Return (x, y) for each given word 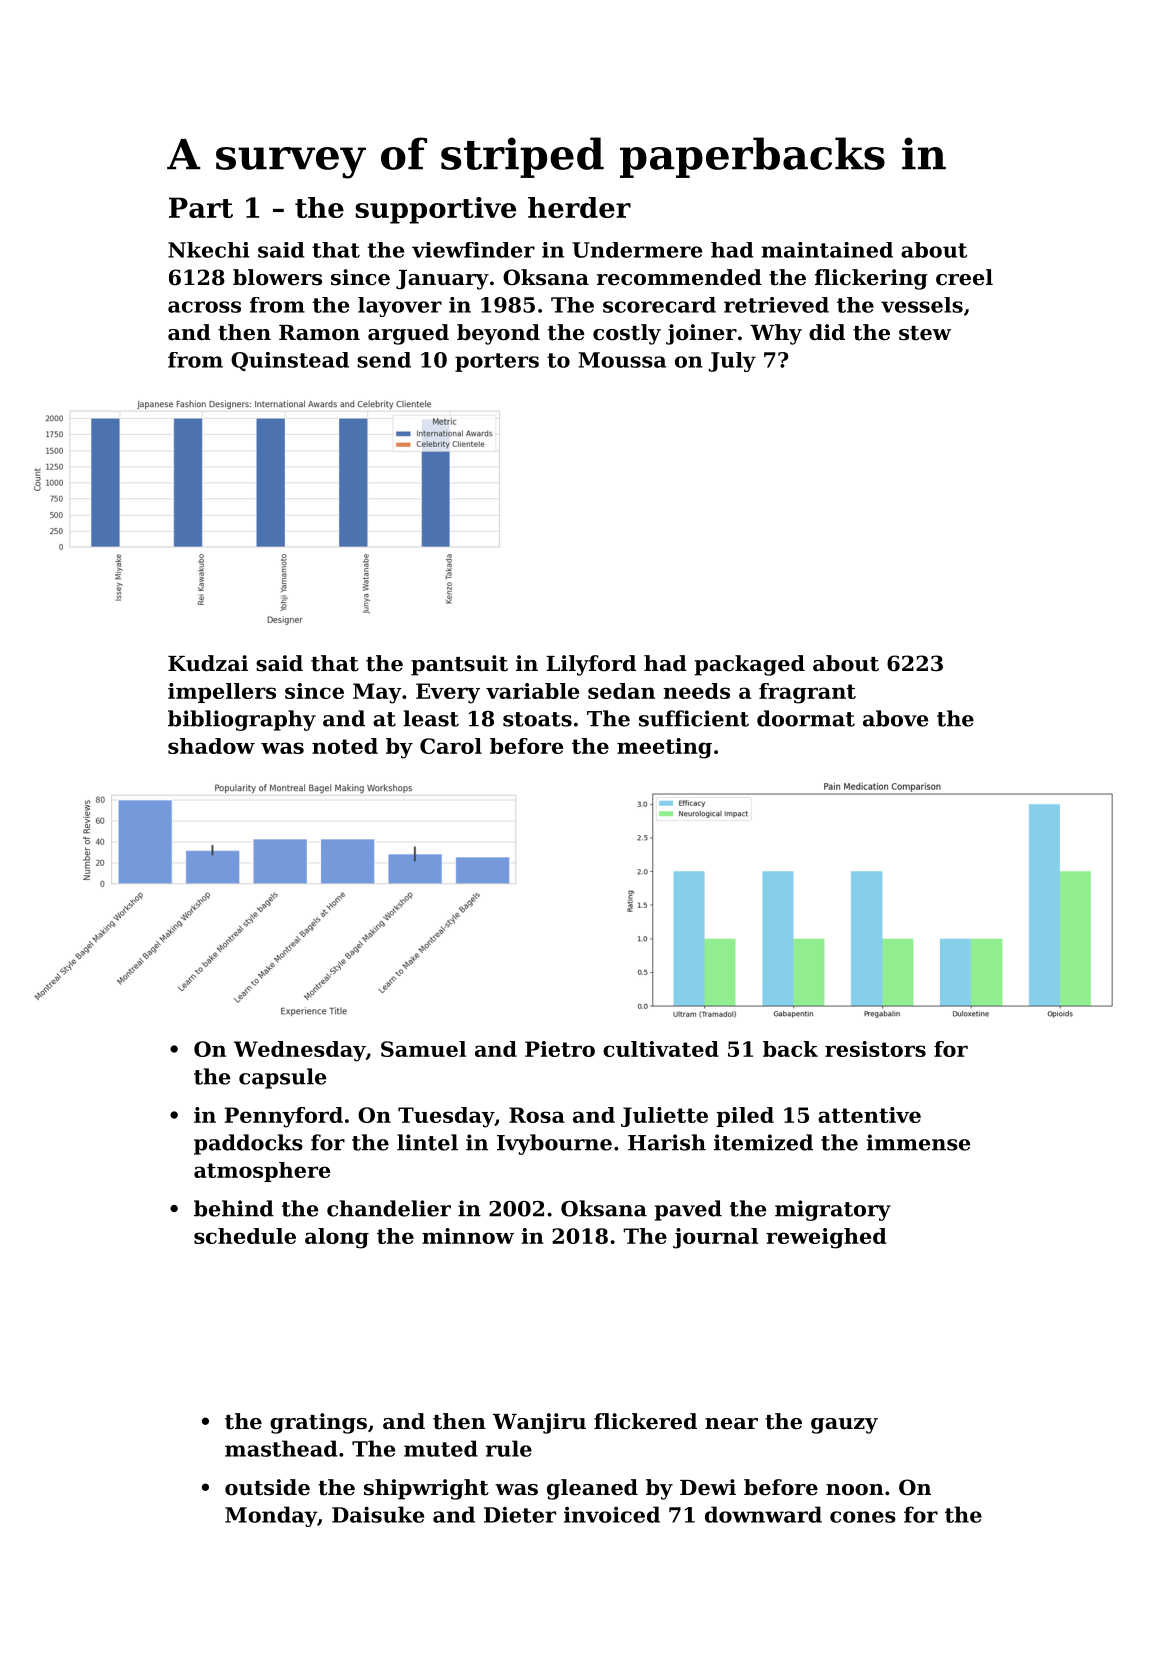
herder (579, 207)
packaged (750, 665)
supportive (435, 210)
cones (863, 1517)
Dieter (520, 1514)
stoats (537, 719)
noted (345, 746)
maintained (827, 250)
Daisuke (378, 1514)
